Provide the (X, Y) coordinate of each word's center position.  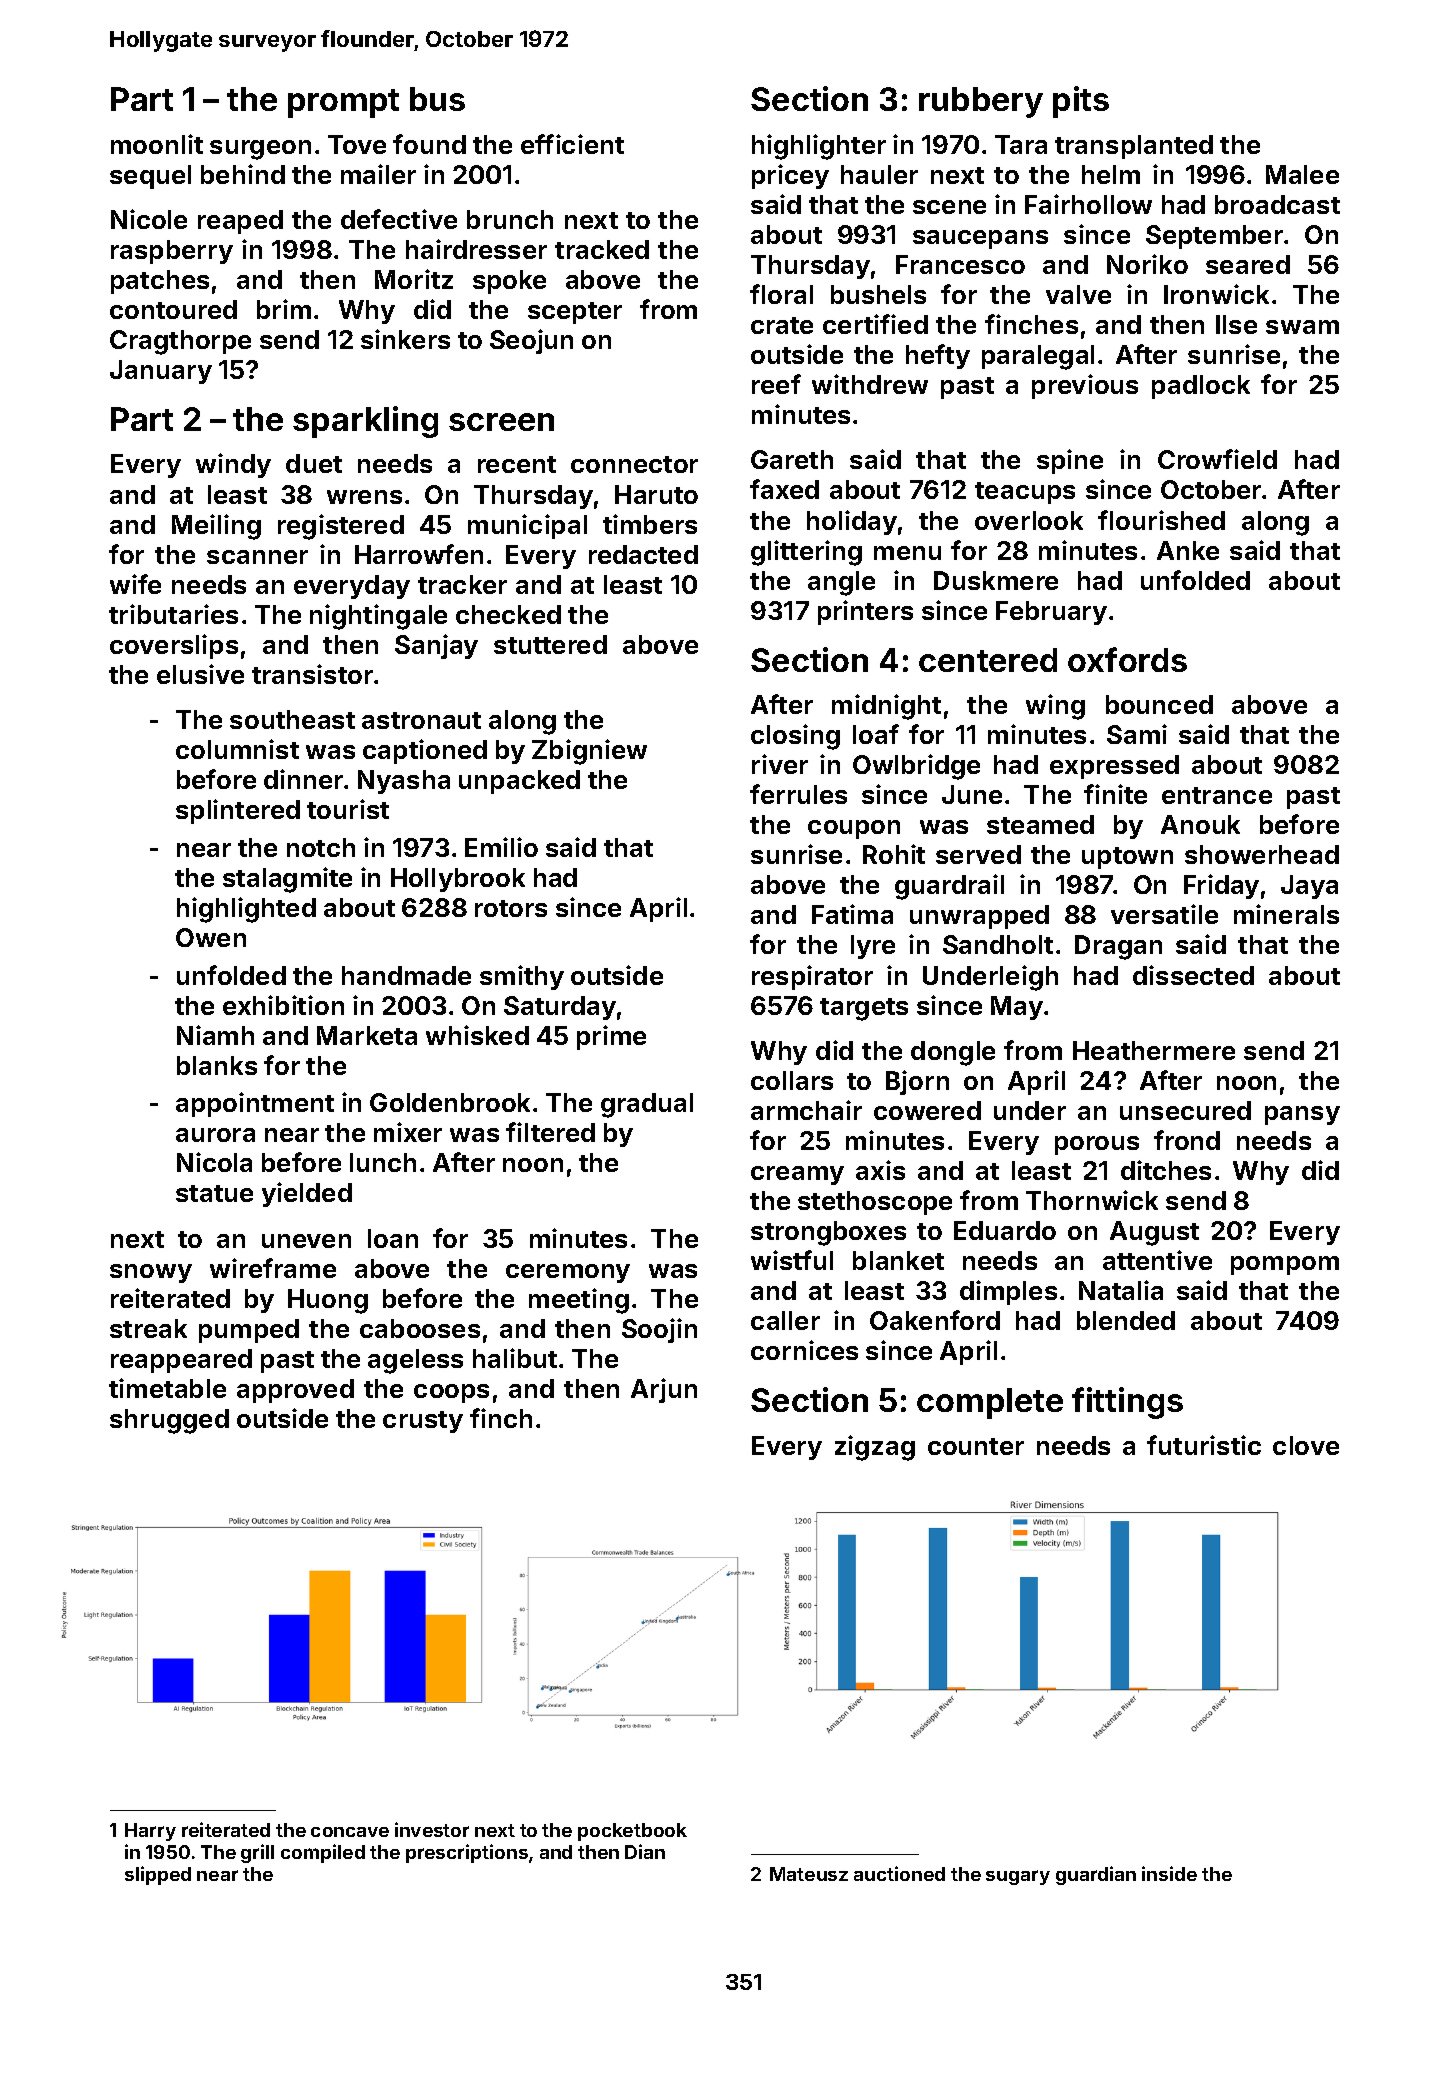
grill (257, 1853)
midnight (886, 707)
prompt (343, 103)
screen (501, 422)
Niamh (215, 1035)
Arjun (664, 1390)
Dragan (1118, 947)
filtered (550, 1132)
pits (1081, 102)
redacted (643, 554)
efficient (572, 144)
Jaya (1309, 887)
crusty (423, 1422)
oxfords (1127, 659)
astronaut (421, 720)
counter (976, 1446)
